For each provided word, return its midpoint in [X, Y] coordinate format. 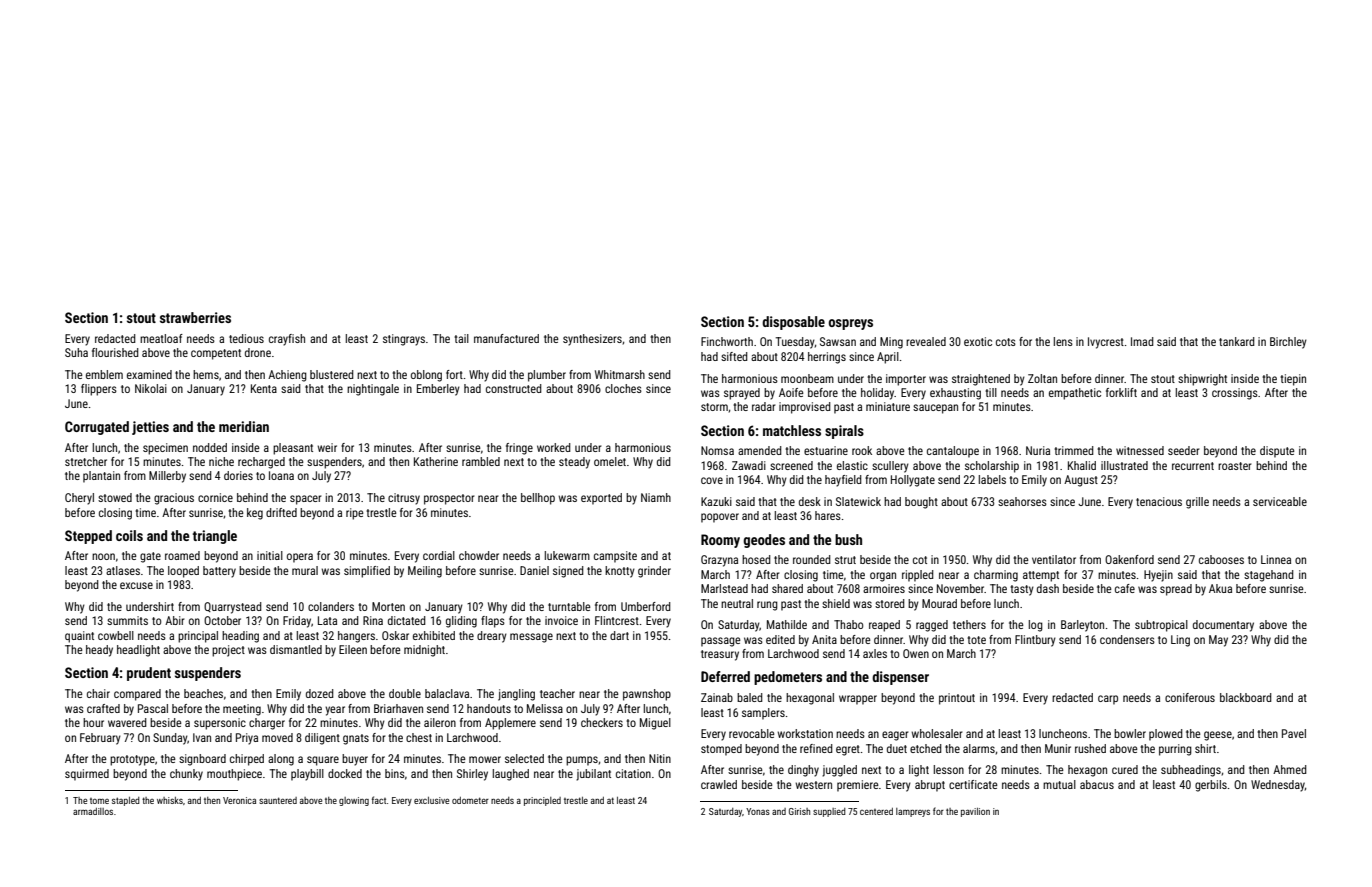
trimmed [1074, 450]
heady [99, 651]
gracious [174, 499]
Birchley [1288, 343]
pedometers [788, 678]
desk [810, 501]
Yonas [758, 811]
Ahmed [1290, 769]
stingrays [404, 340]
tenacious [1159, 501]
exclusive [431, 800]
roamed [182, 555]
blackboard [1246, 697]
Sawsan [838, 341]
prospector [449, 499]
